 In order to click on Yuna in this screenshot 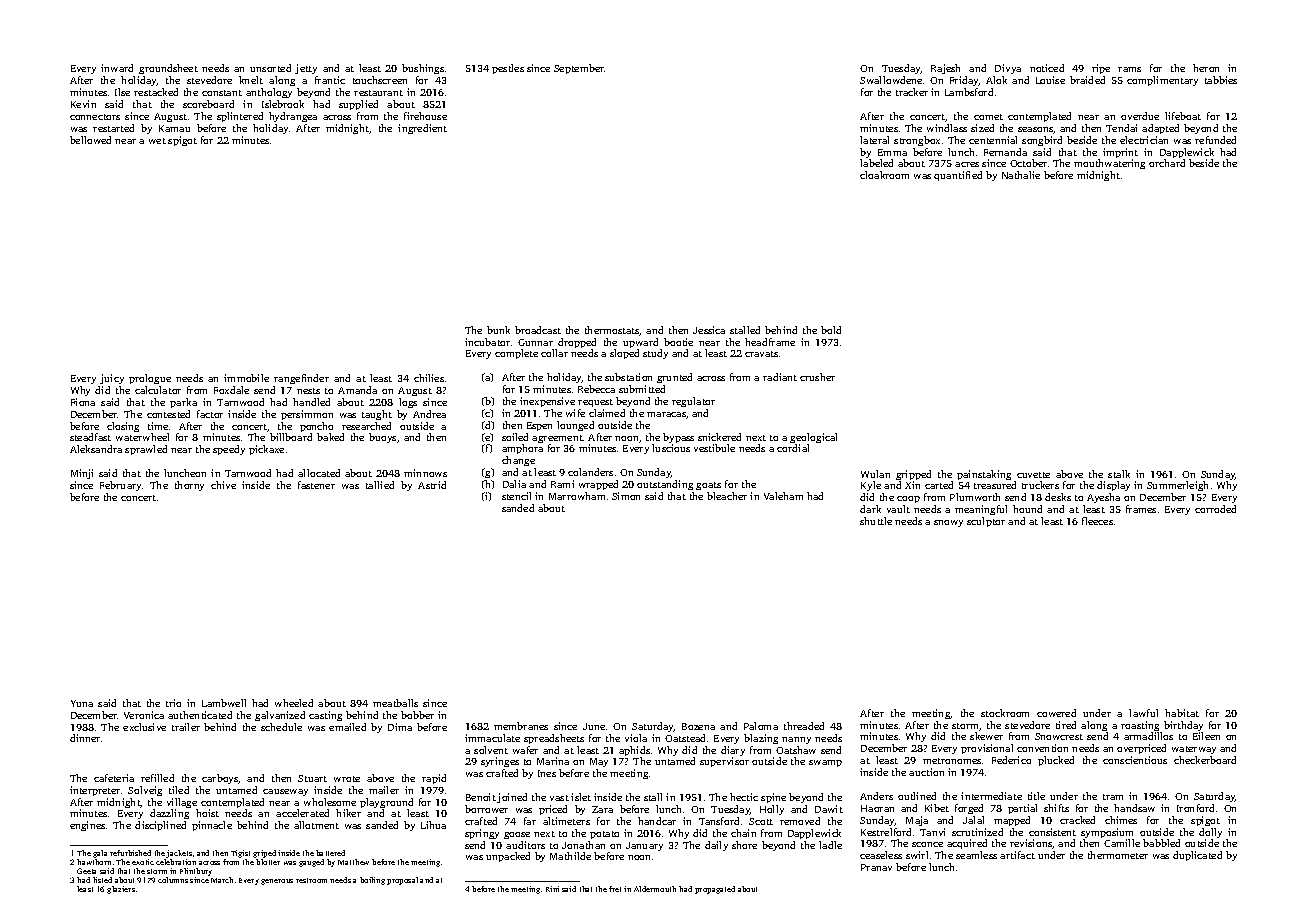, I will do `click(82, 703)`.
